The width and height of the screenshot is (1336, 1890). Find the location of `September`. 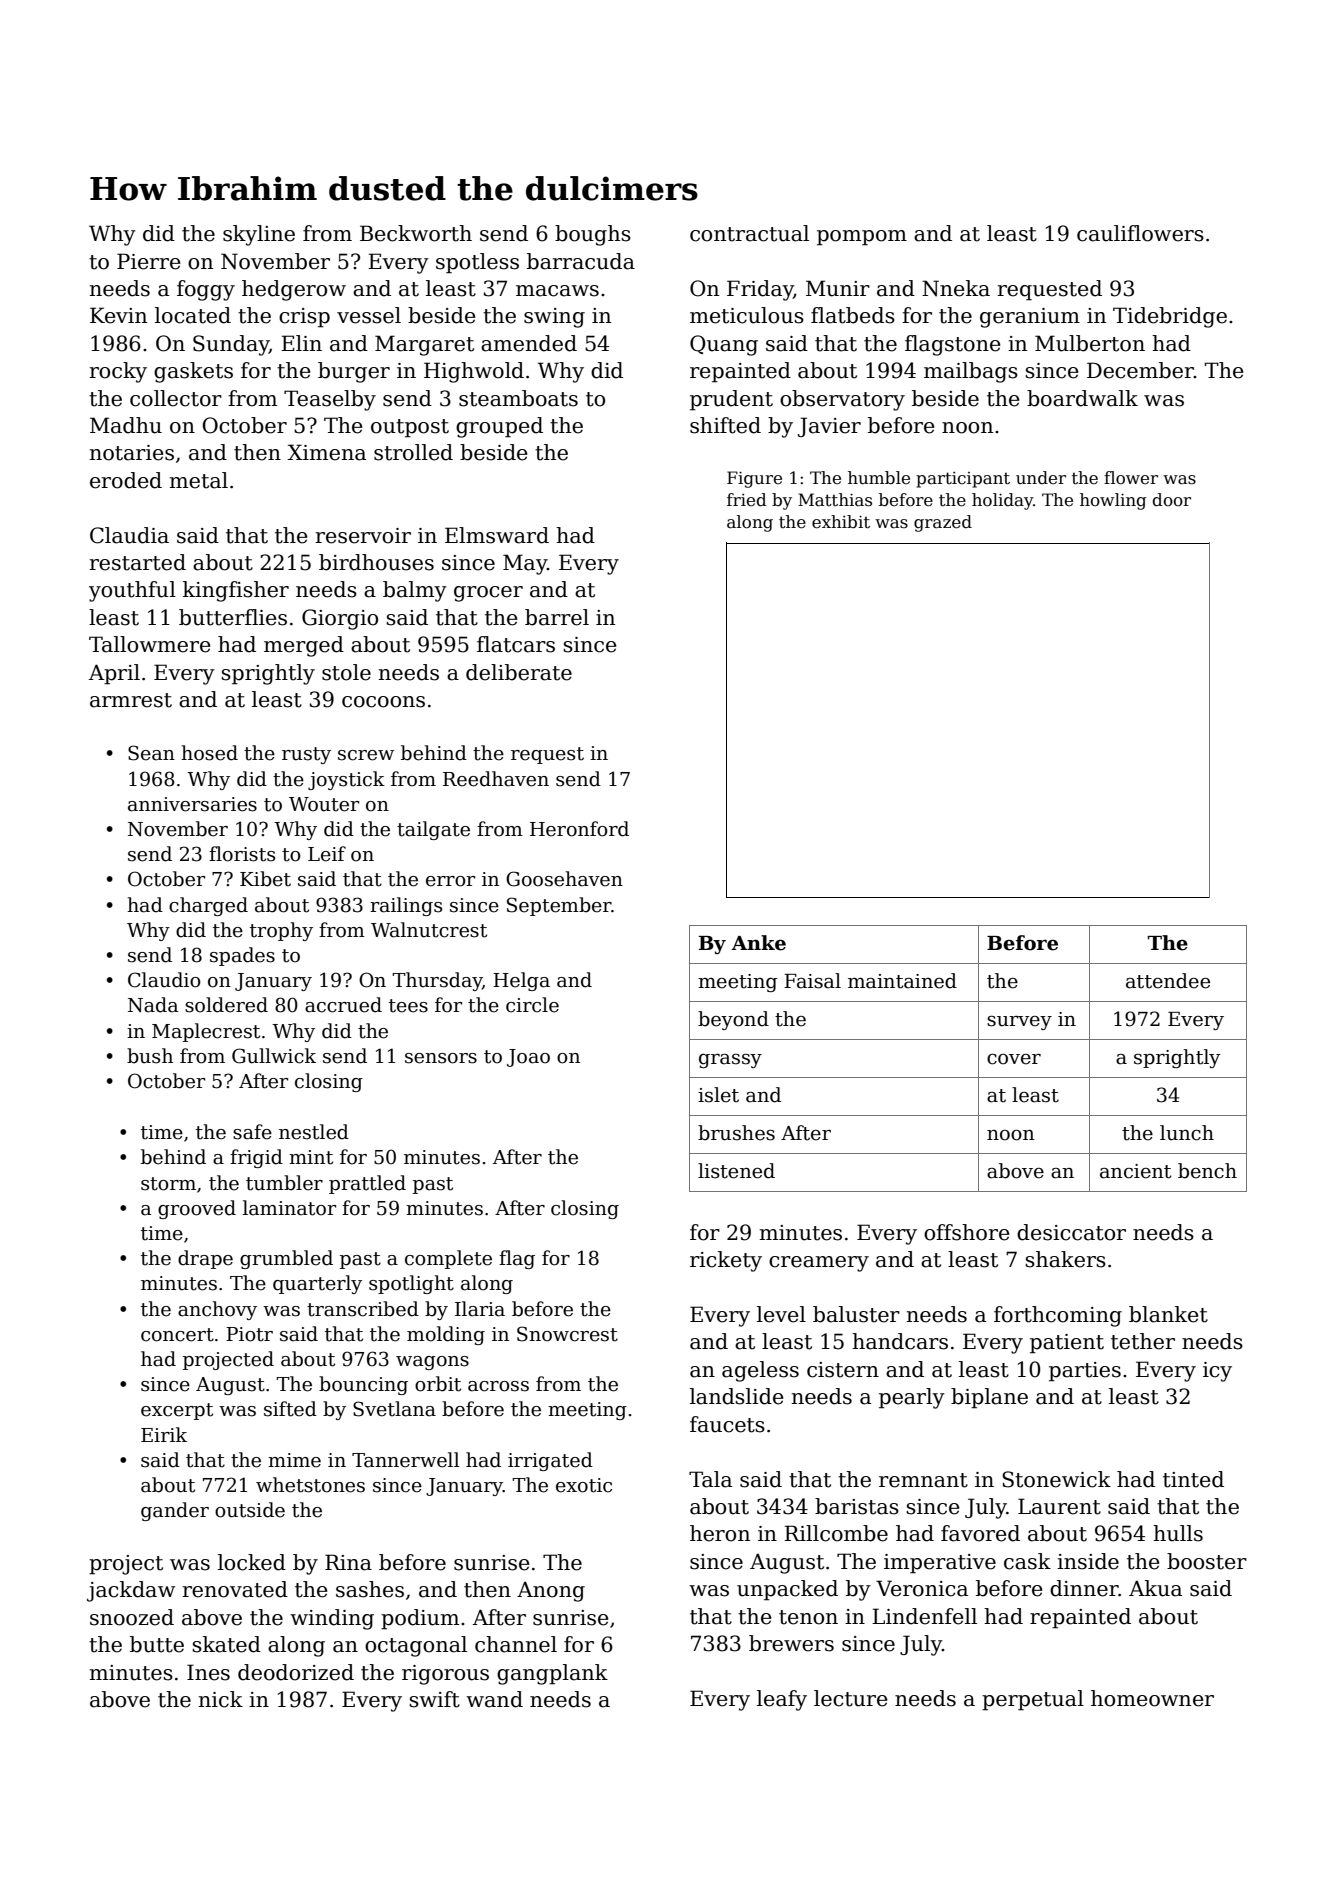

September is located at coordinates (559, 906).
